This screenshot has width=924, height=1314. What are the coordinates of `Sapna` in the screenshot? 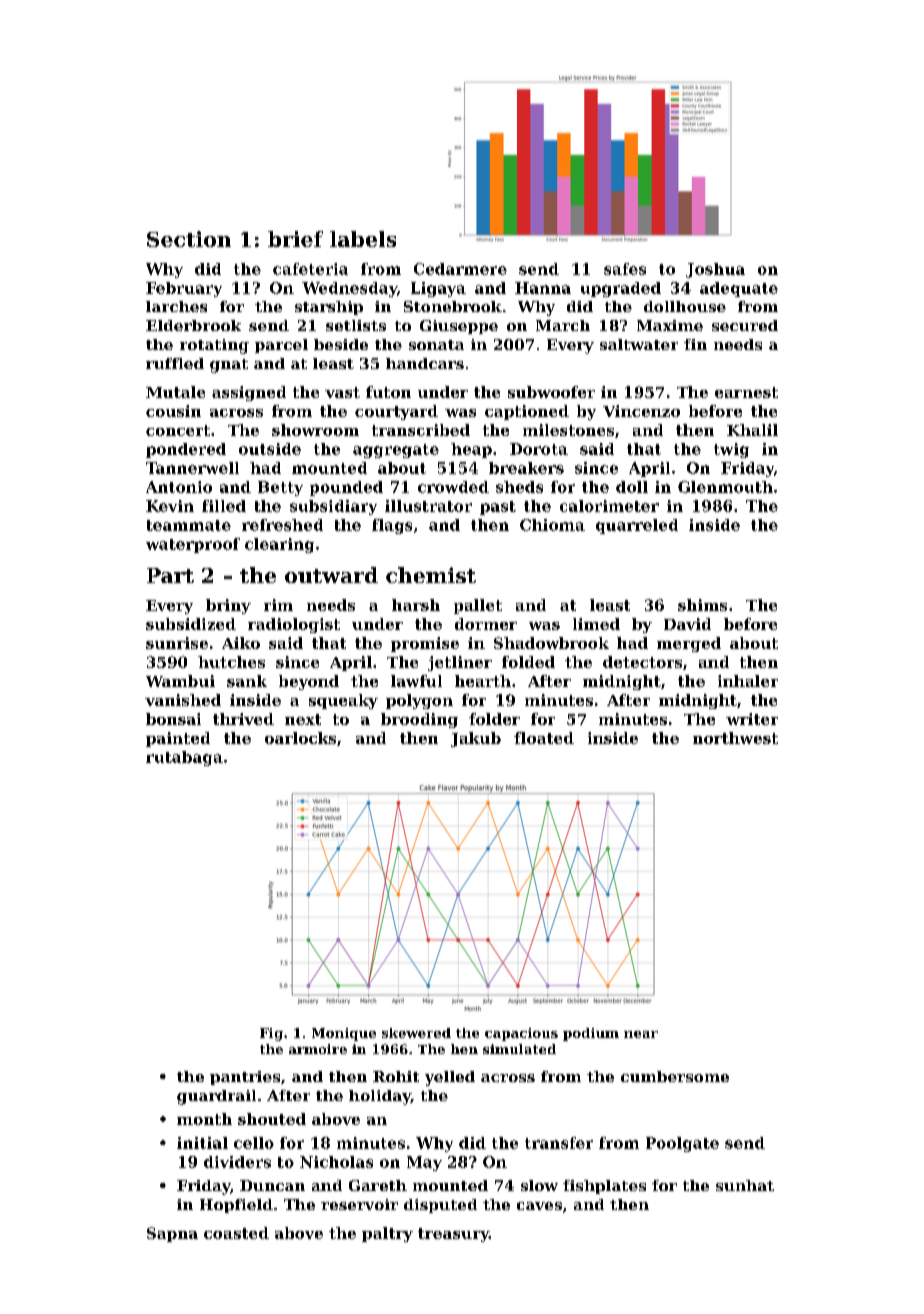 It's located at (172, 1234).
